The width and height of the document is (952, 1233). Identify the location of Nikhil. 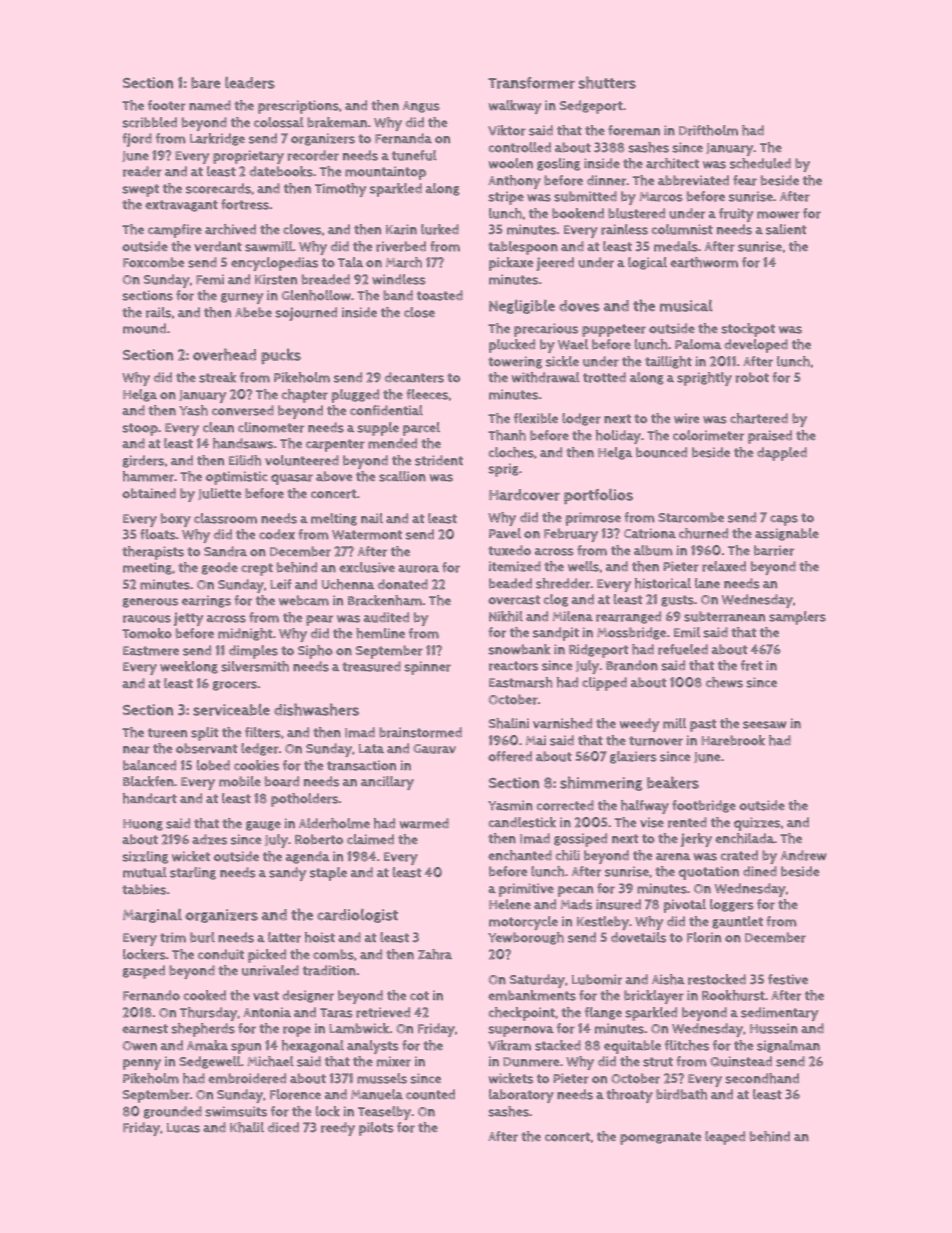
(506, 616).
